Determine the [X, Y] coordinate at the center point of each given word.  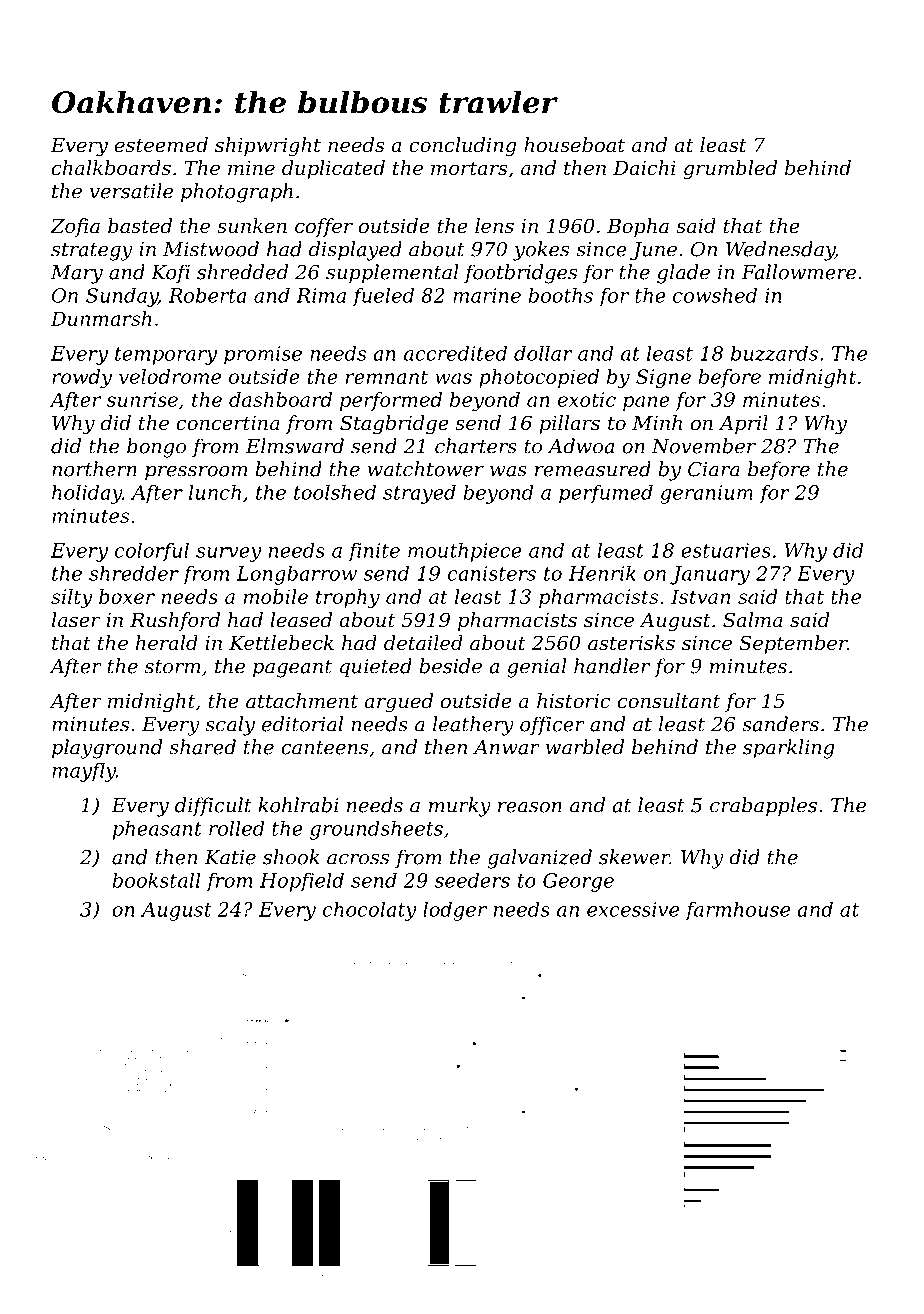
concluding [462, 147]
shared [202, 747]
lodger [455, 911]
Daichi [644, 168]
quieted [376, 668]
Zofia [75, 227]
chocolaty [369, 911]
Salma [753, 620]
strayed [419, 494]
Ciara [714, 469]
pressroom [196, 473]
